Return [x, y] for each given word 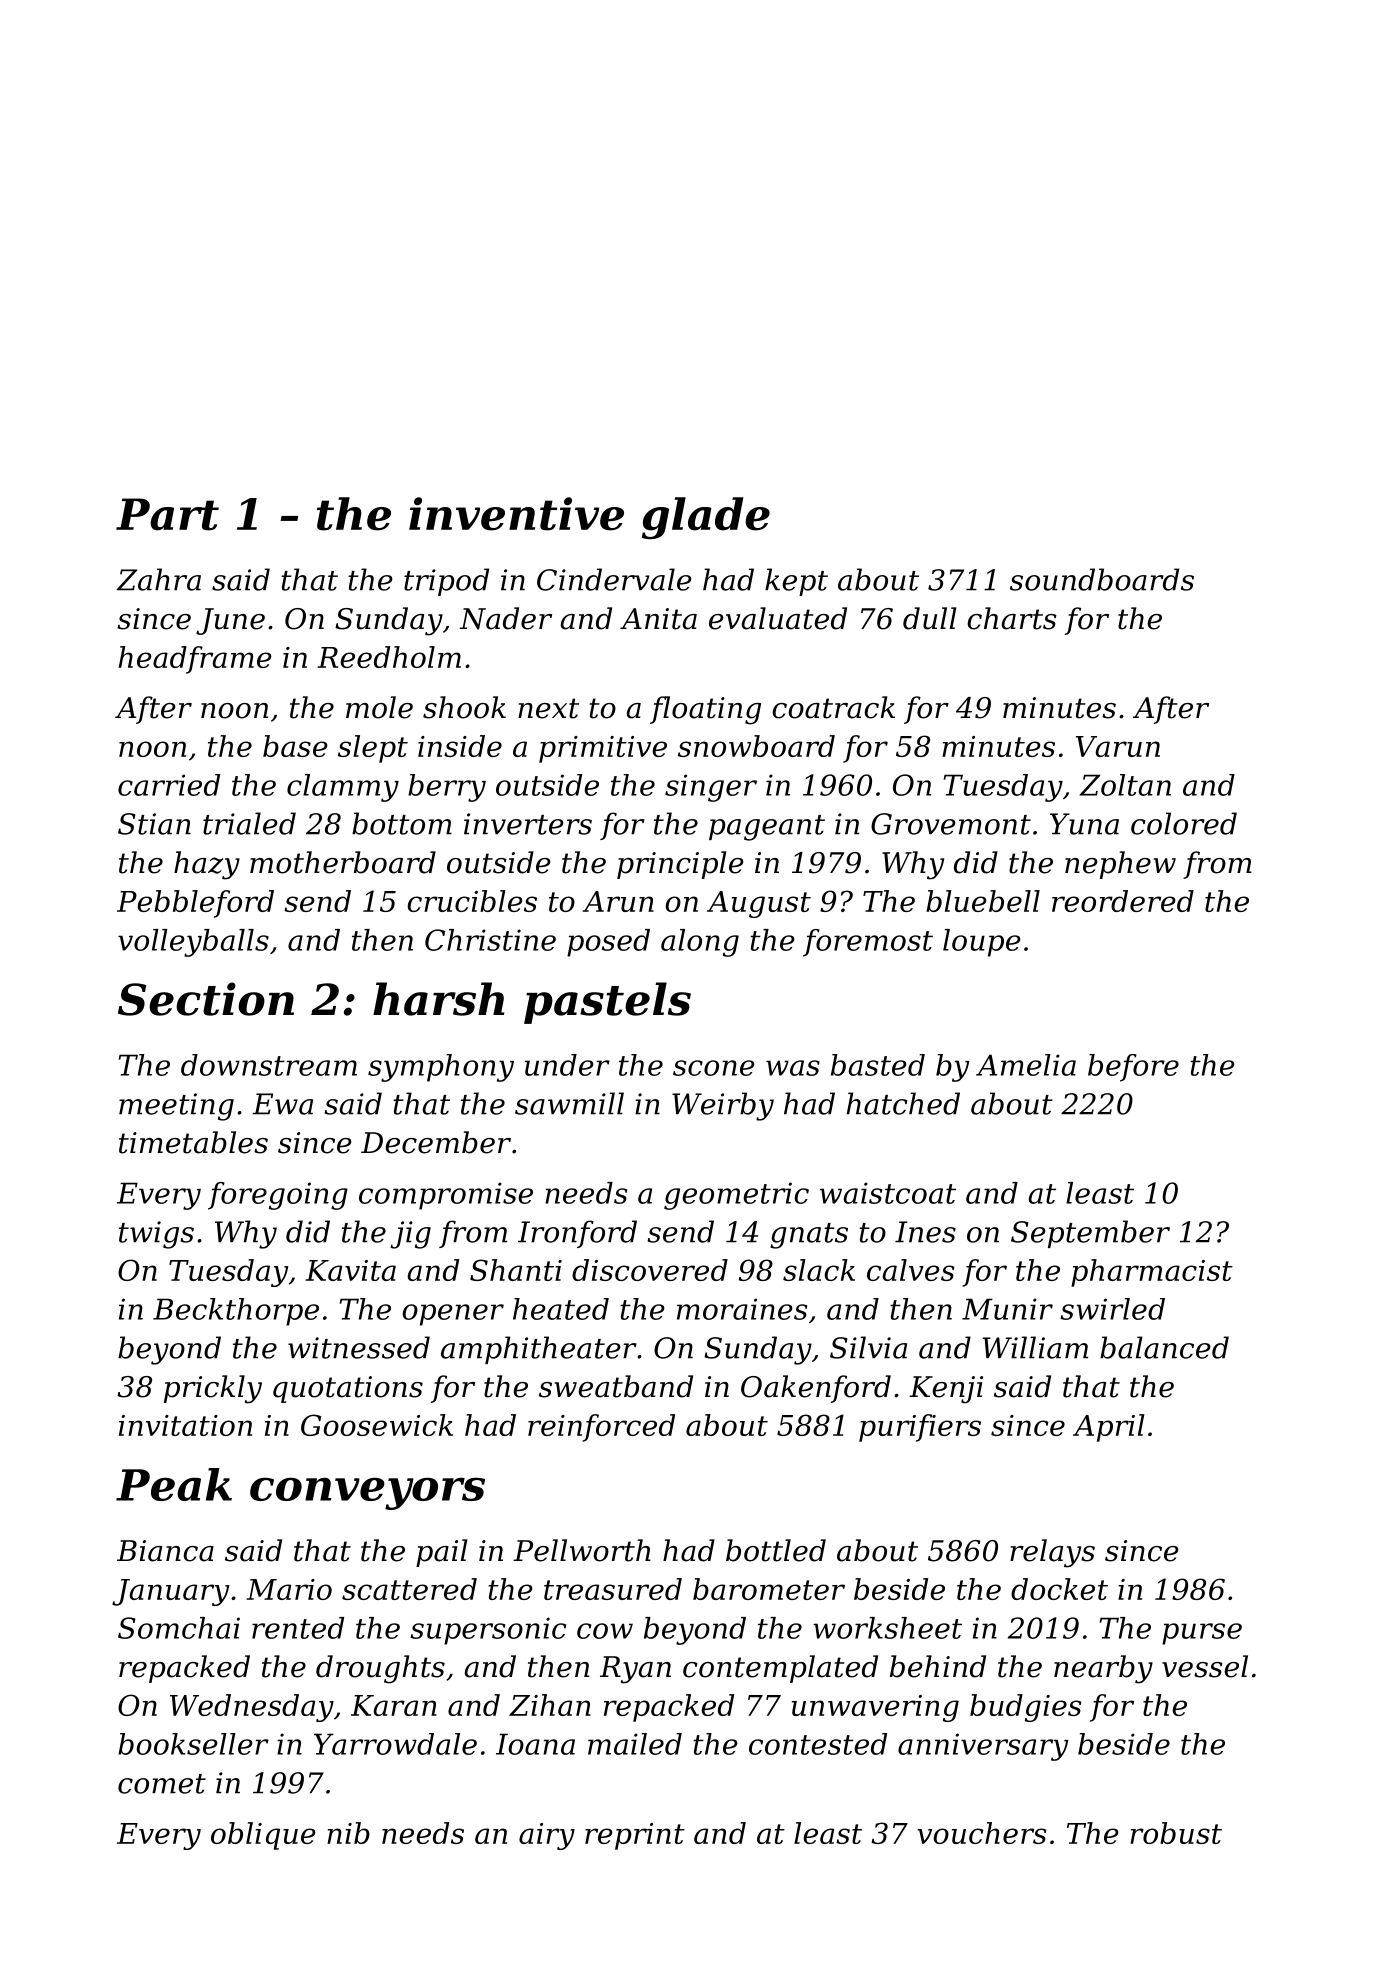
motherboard [343, 862]
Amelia [1026, 1065]
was [793, 1068]
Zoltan [1125, 785]
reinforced [601, 1428]
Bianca [165, 1551]
